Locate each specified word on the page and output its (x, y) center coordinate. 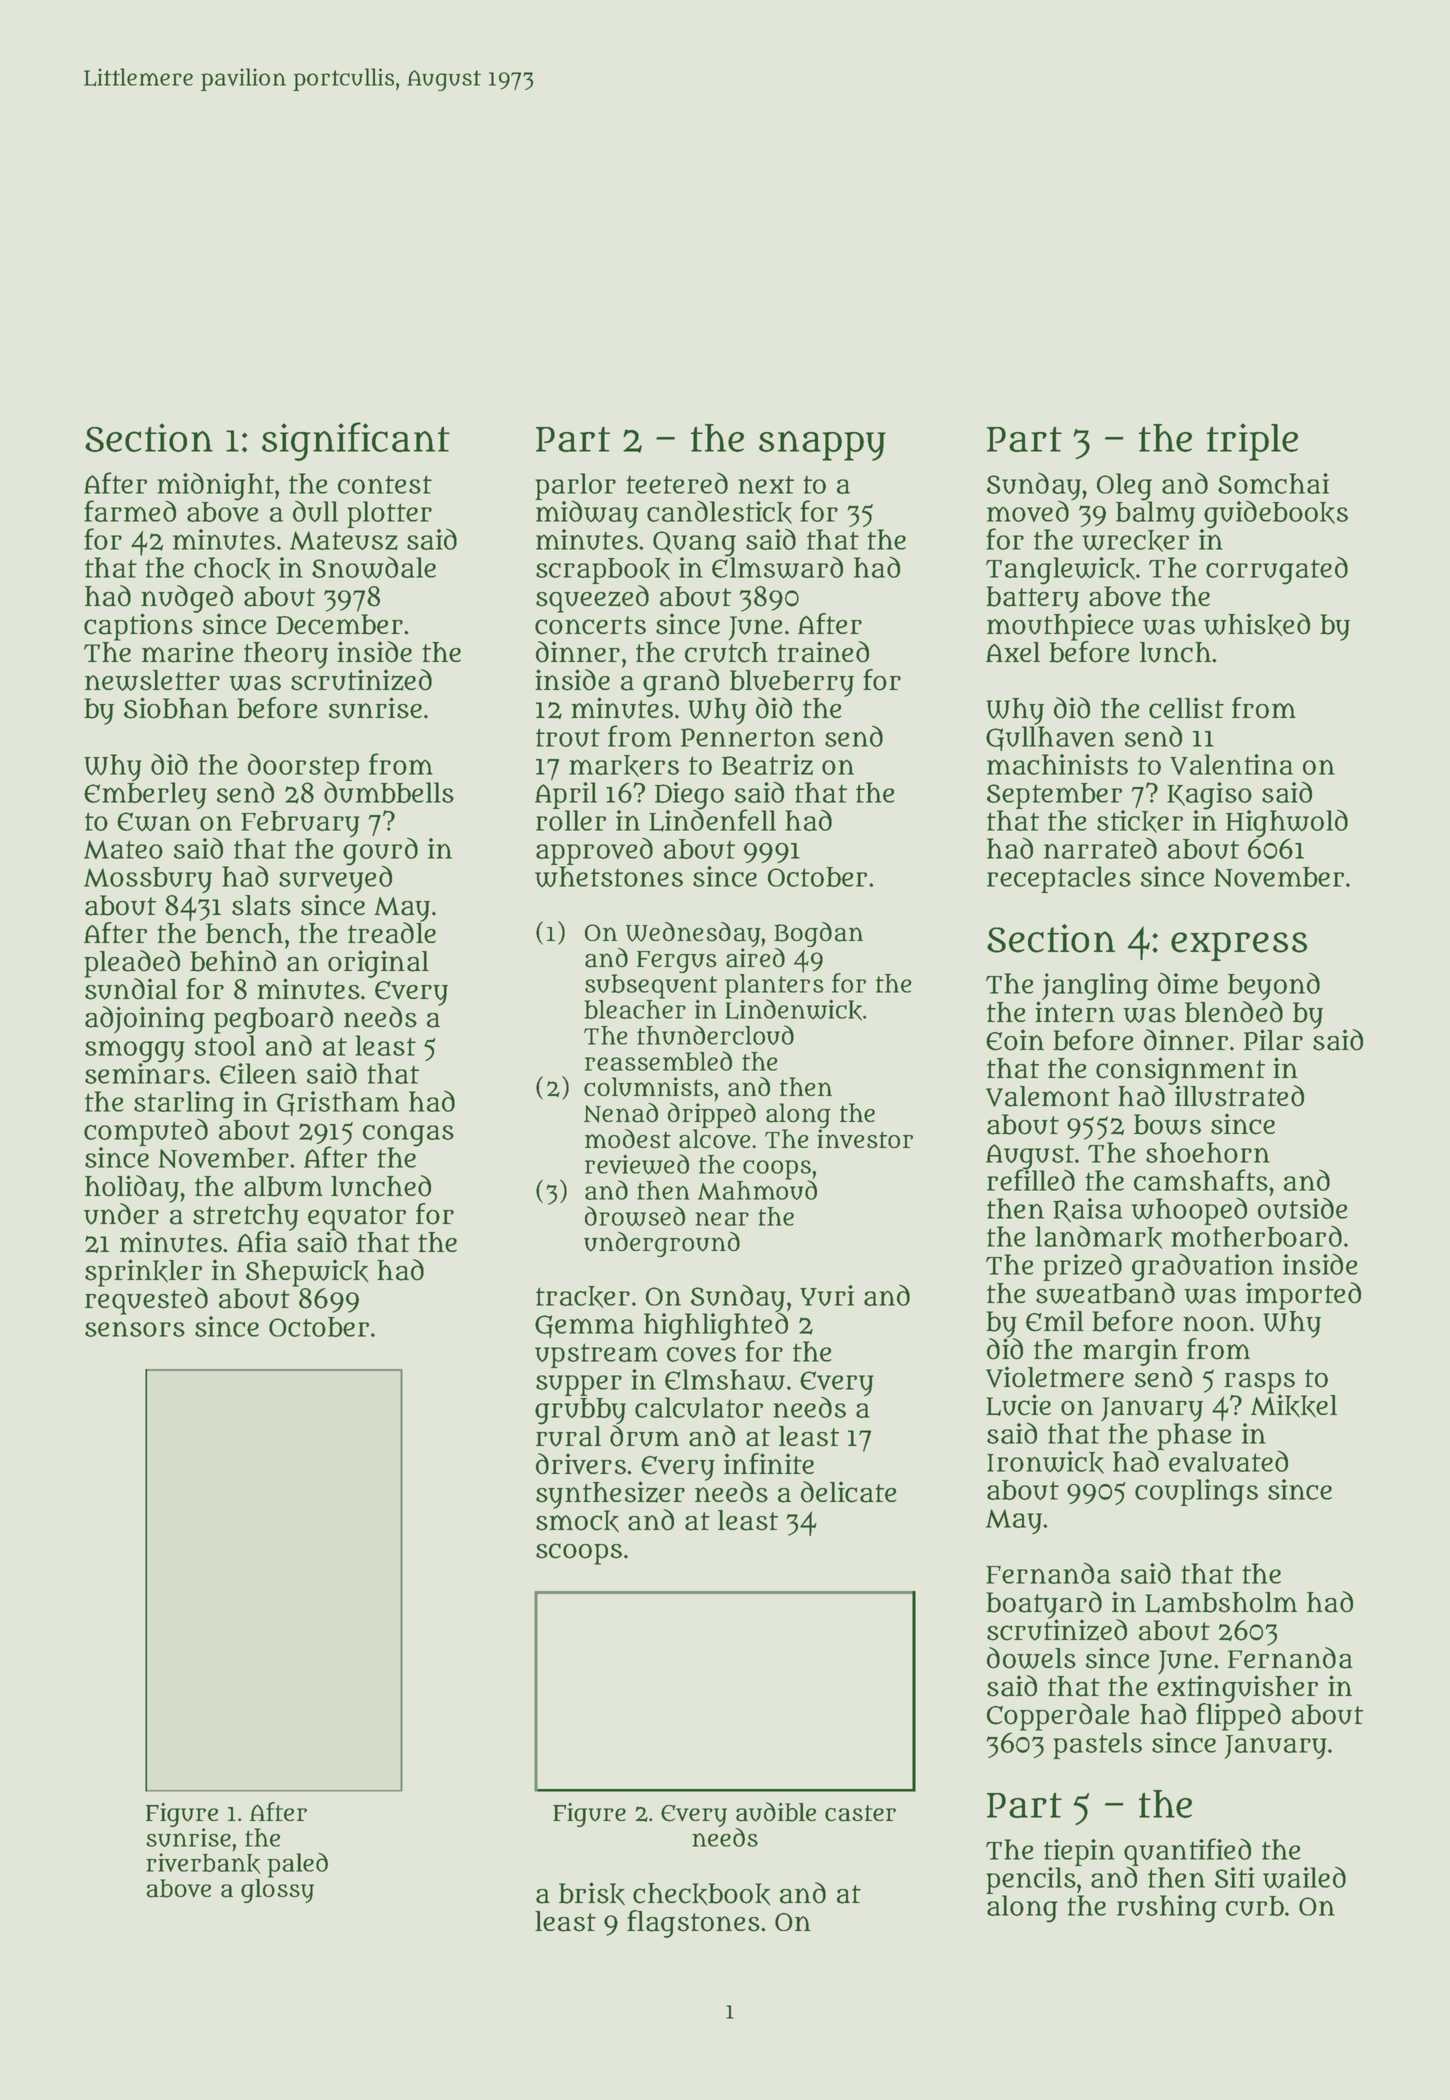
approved (594, 851)
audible (776, 1812)
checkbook (702, 1894)
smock (577, 1521)
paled (297, 1865)
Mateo (123, 849)
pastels (1097, 1745)
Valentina (1231, 764)
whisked (1257, 625)
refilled (1031, 1180)
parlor (575, 487)
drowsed (635, 1216)
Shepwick (307, 1273)
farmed (130, 511)
